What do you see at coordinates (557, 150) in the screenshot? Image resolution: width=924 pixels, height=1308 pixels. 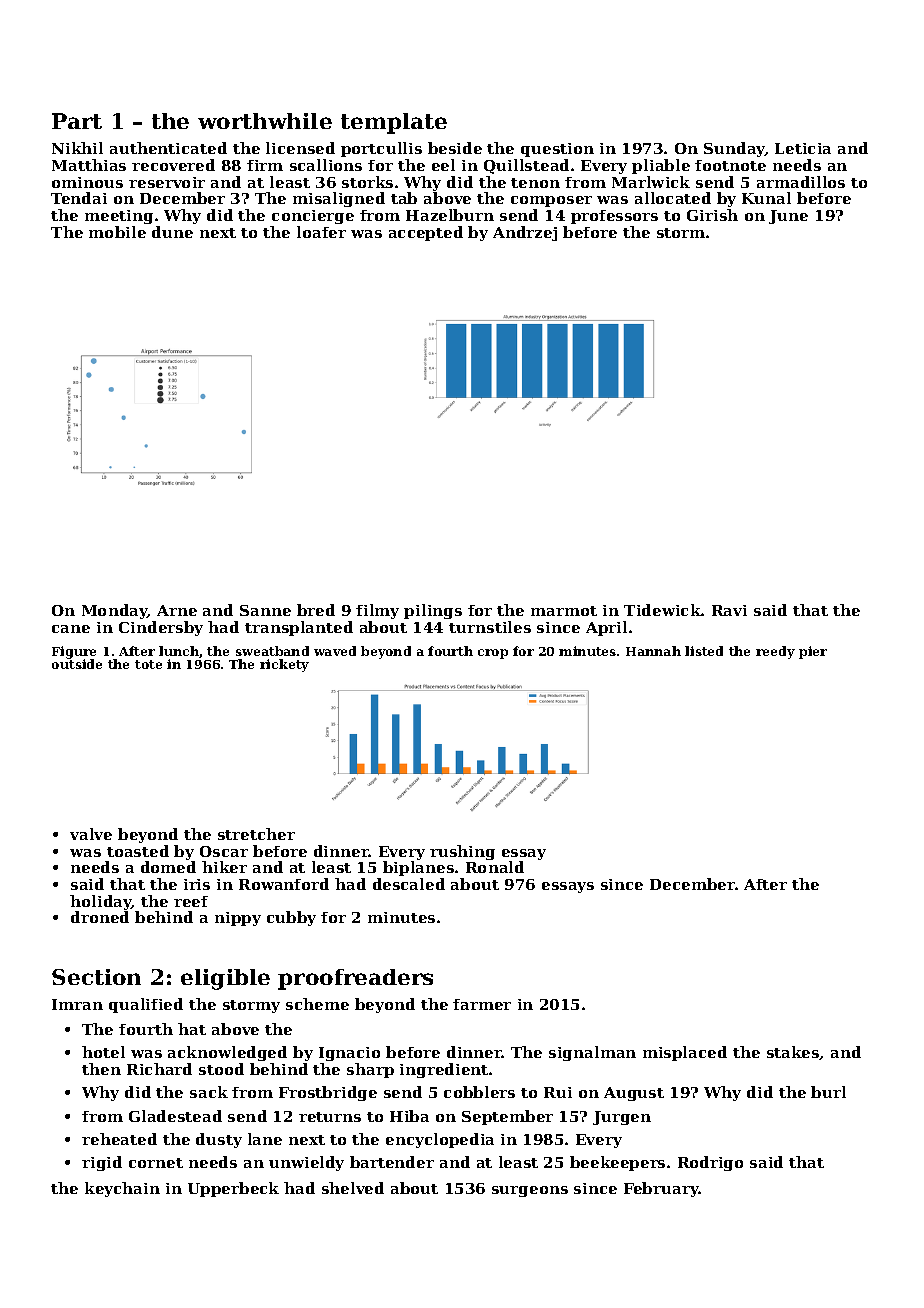 I see `question` at bounding box center [557, 150].
